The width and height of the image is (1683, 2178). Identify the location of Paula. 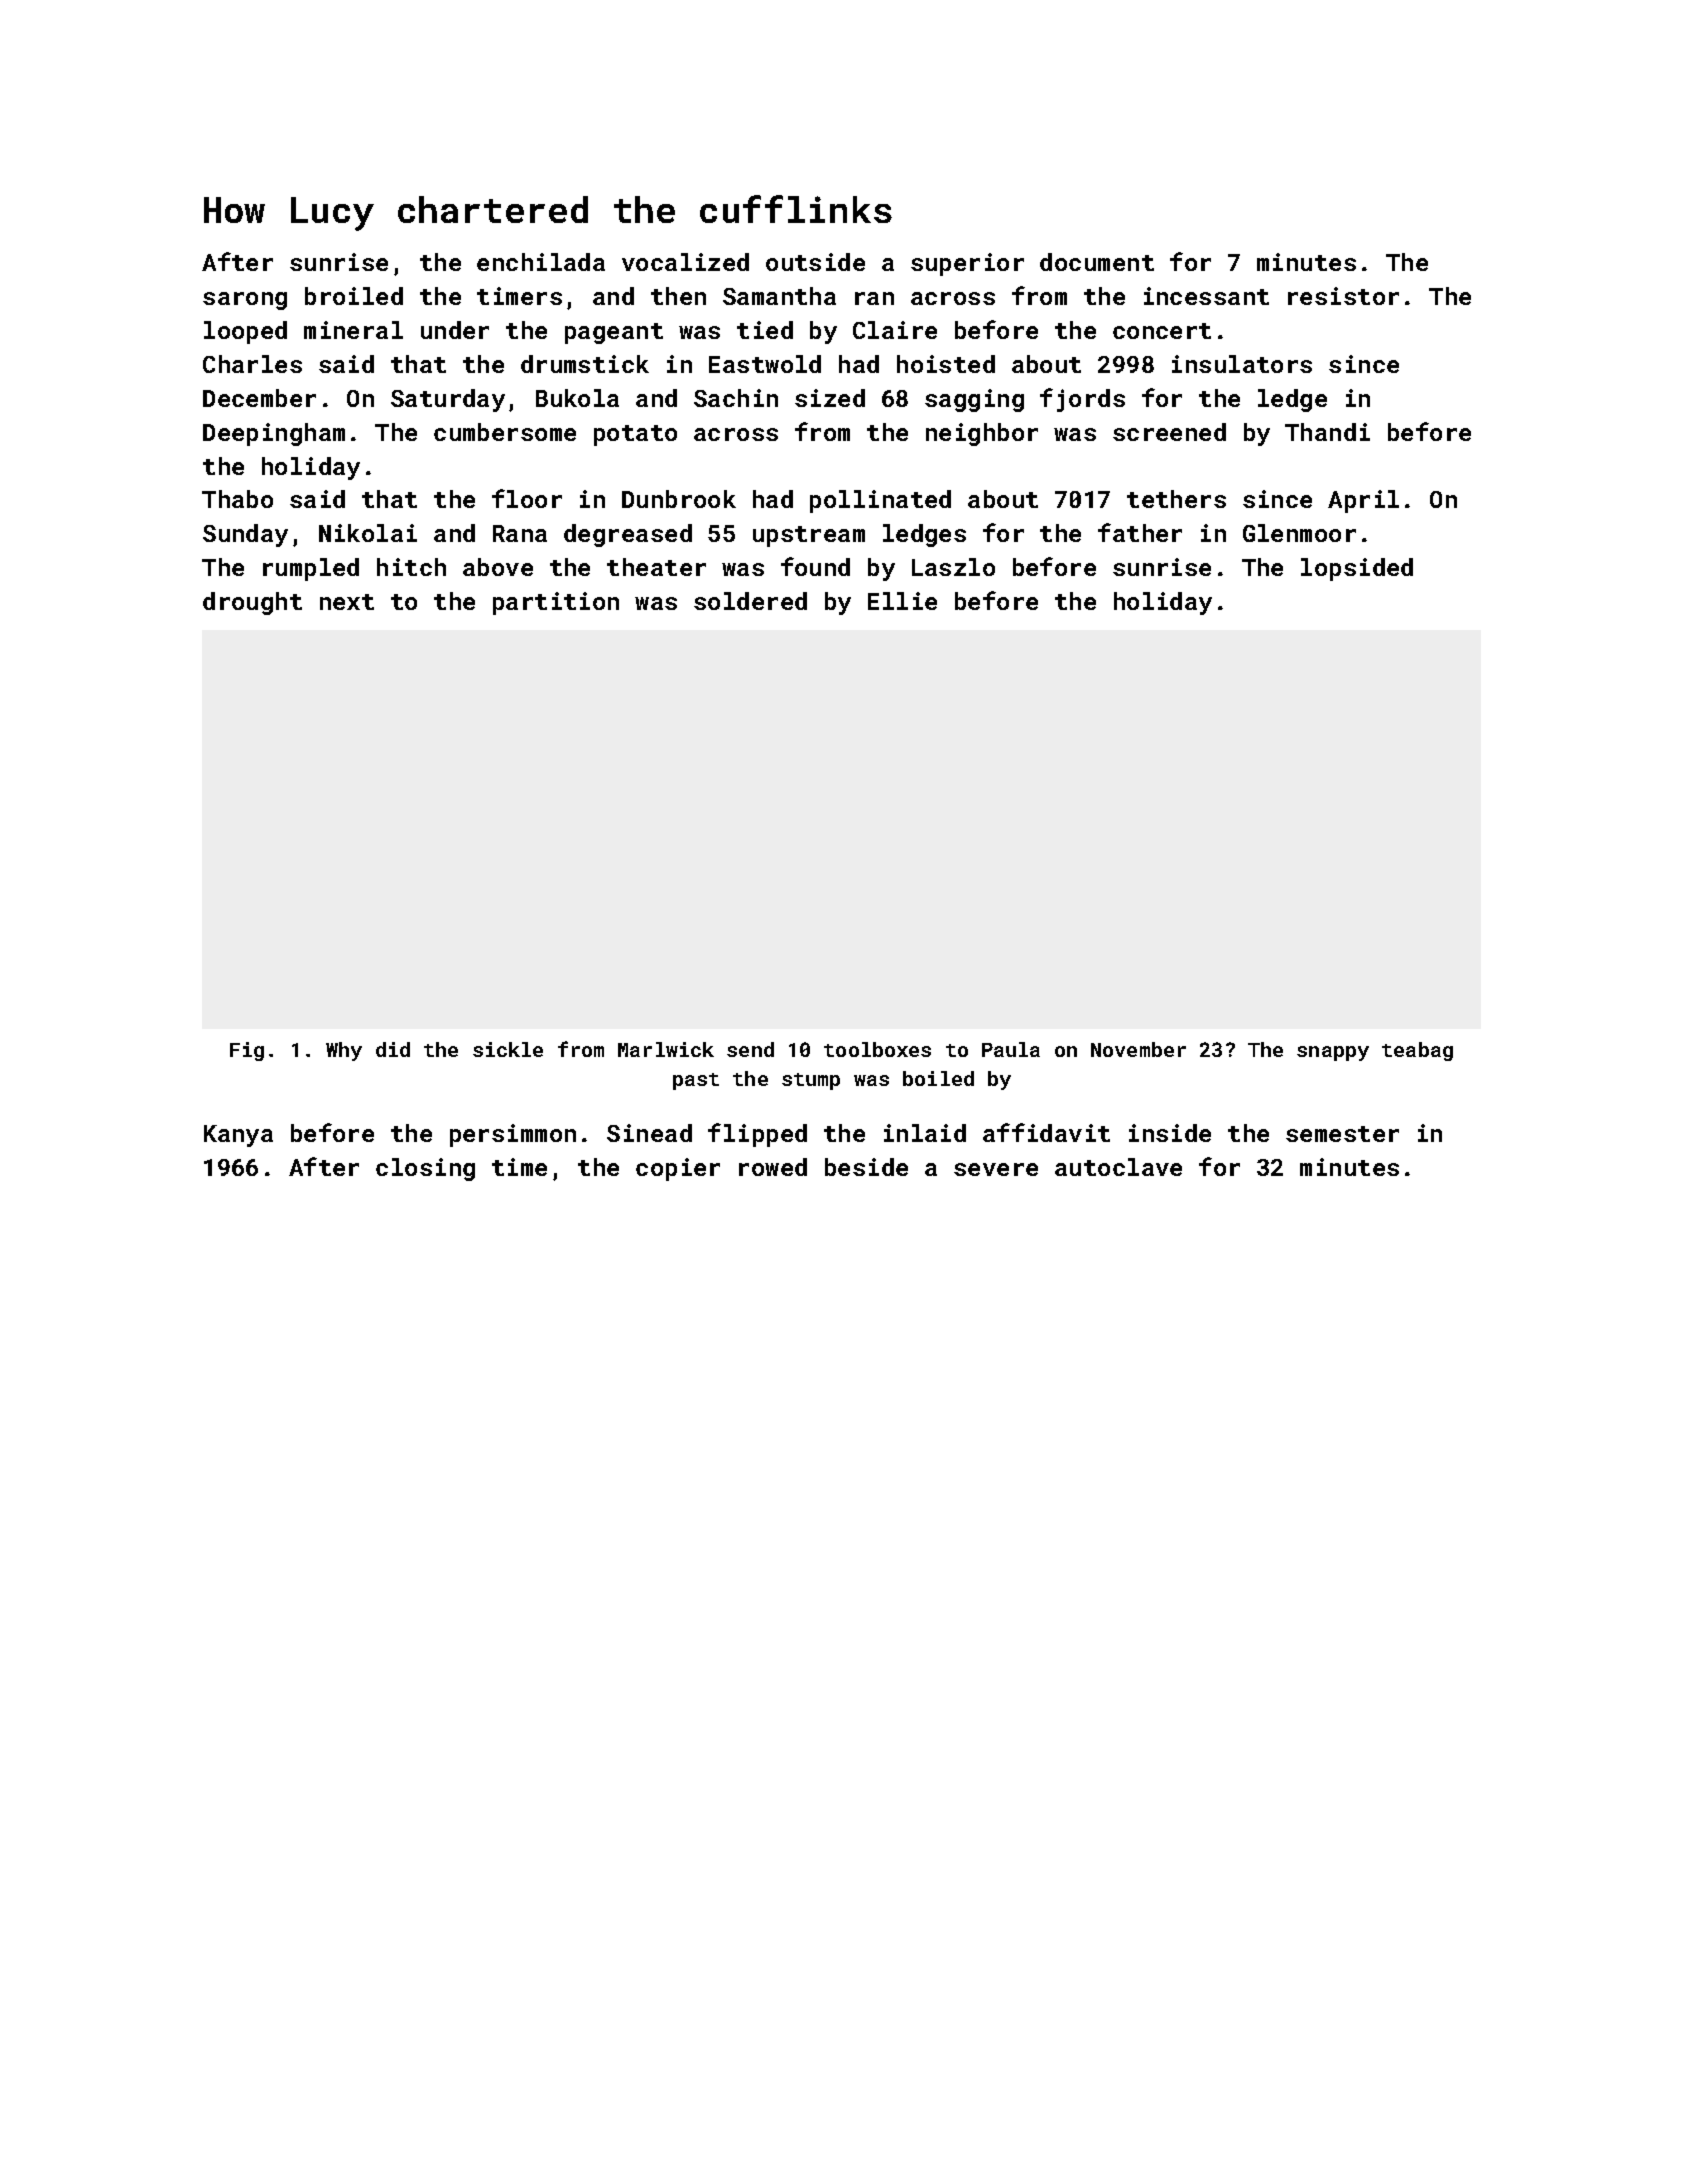
(1011, 1049).
